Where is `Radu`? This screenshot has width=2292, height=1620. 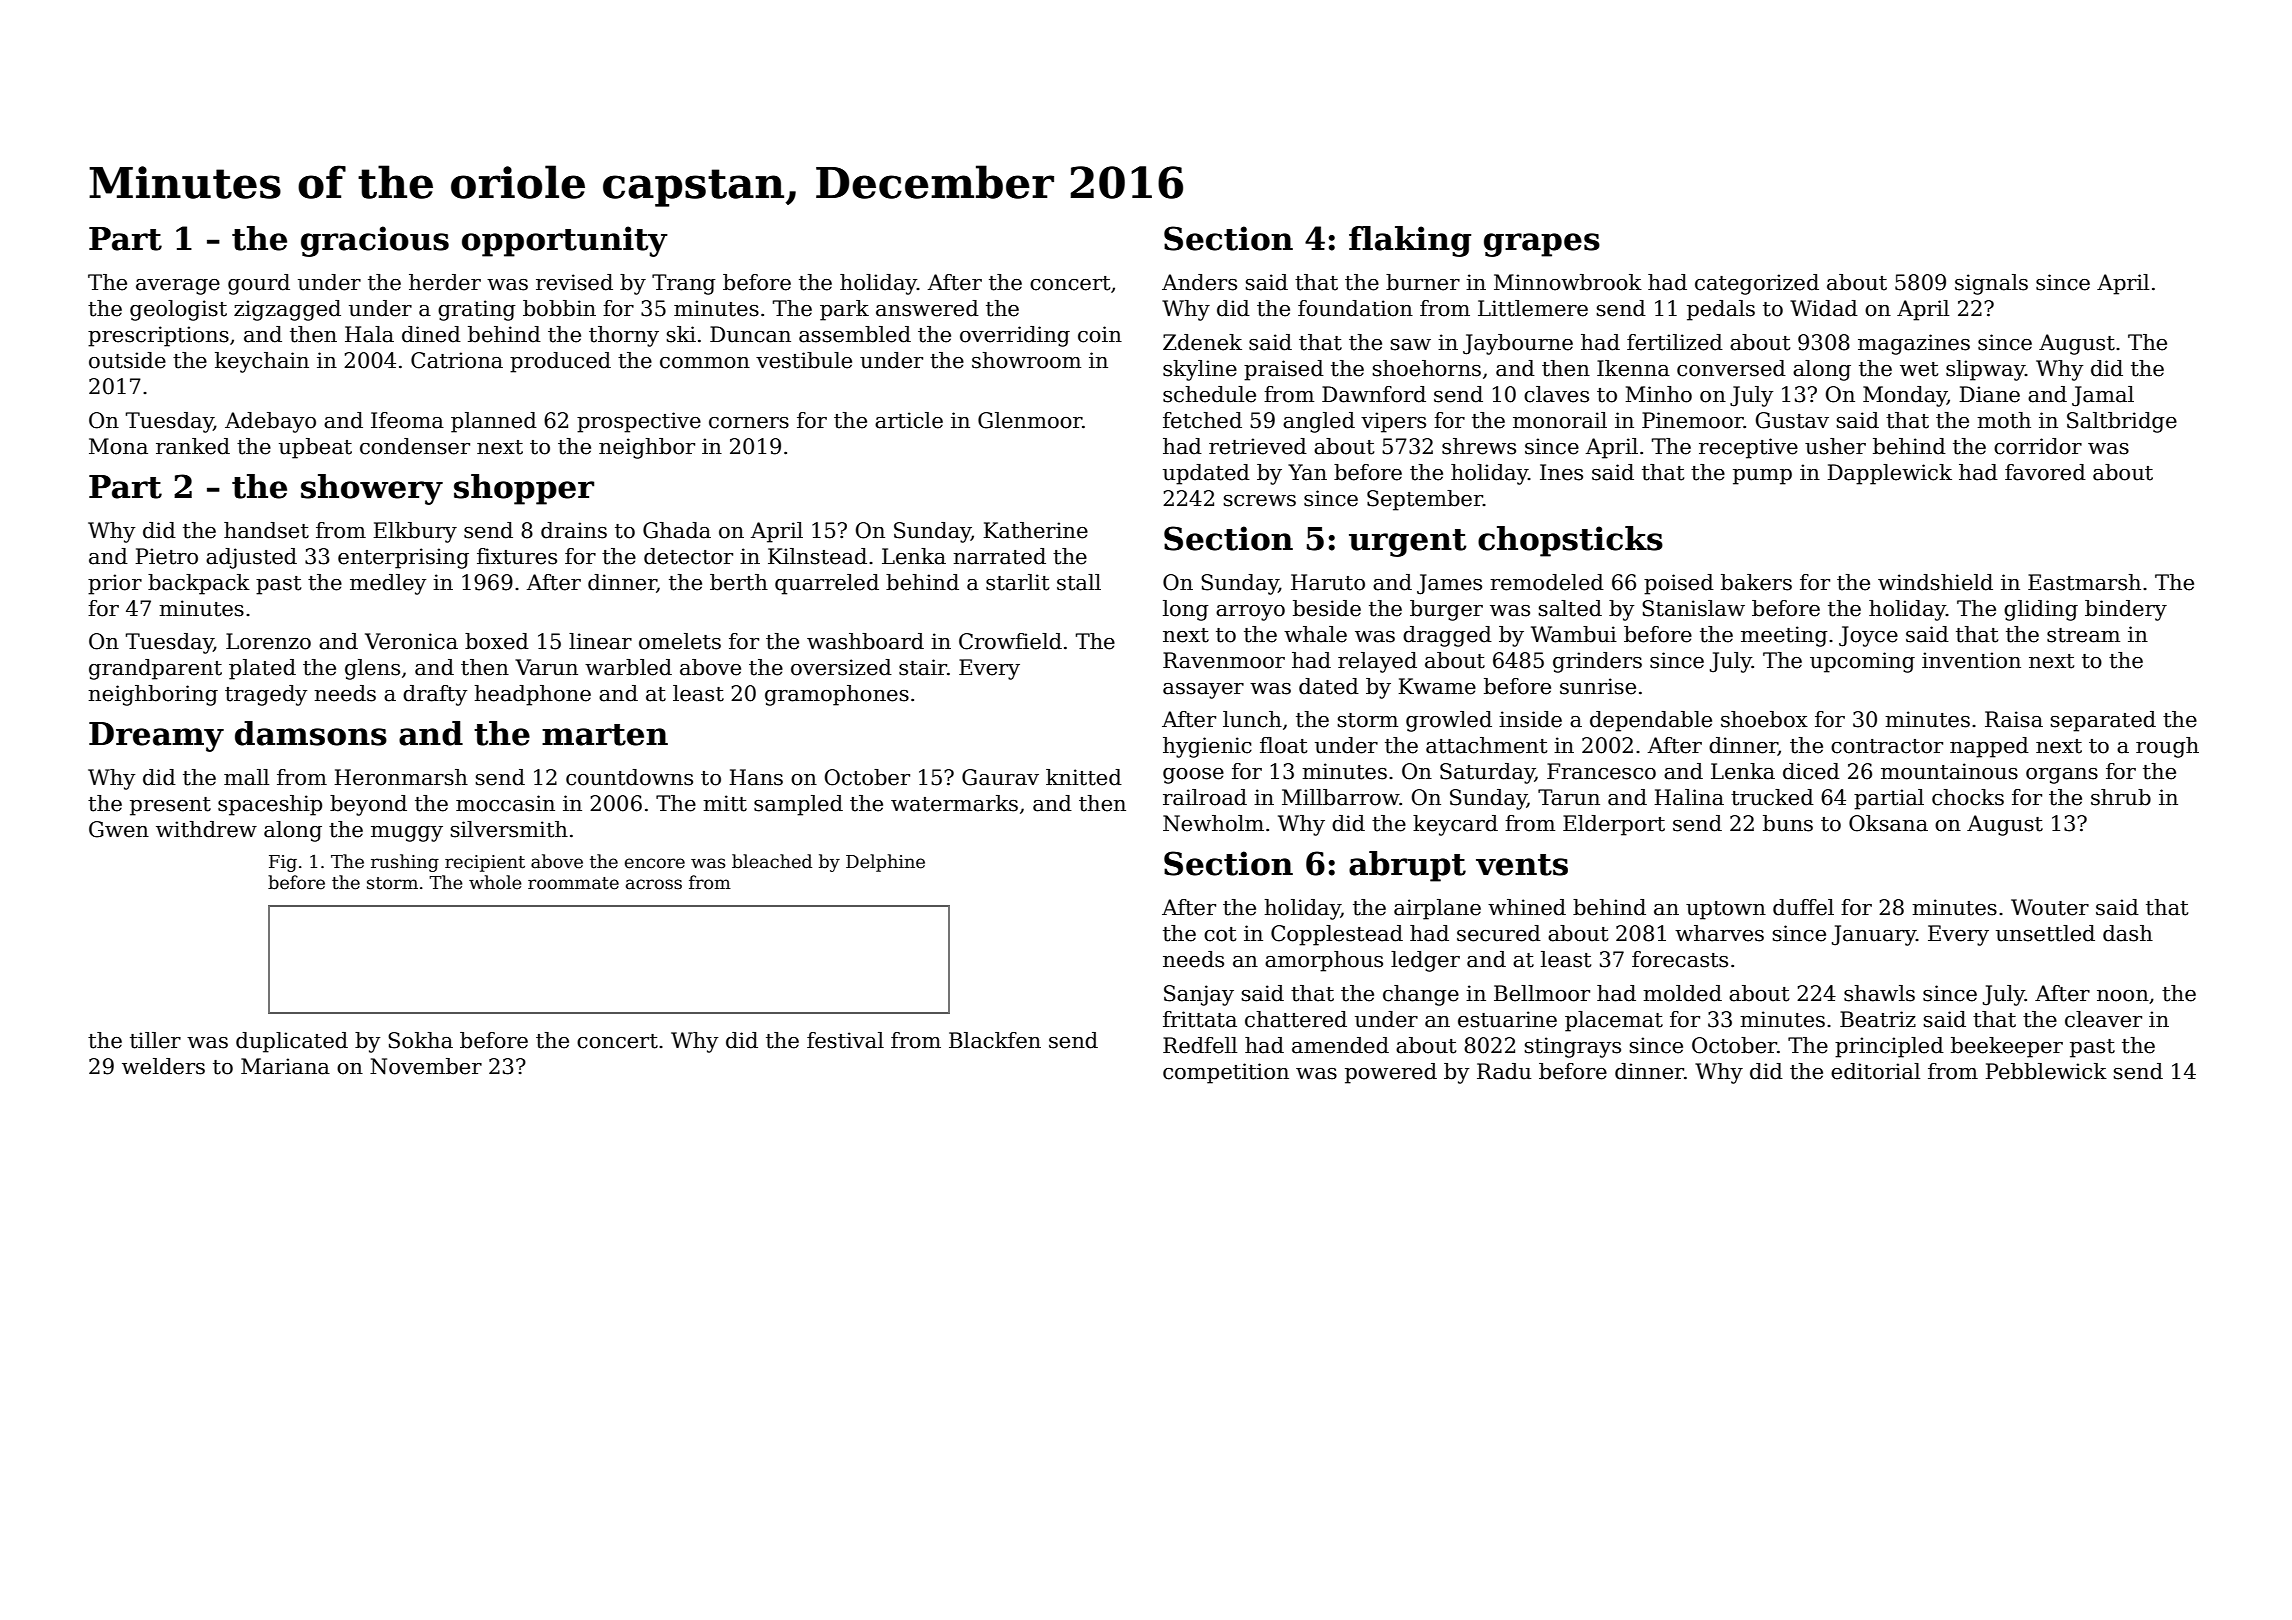 Radu is located at coordinates (1504, 1071).
